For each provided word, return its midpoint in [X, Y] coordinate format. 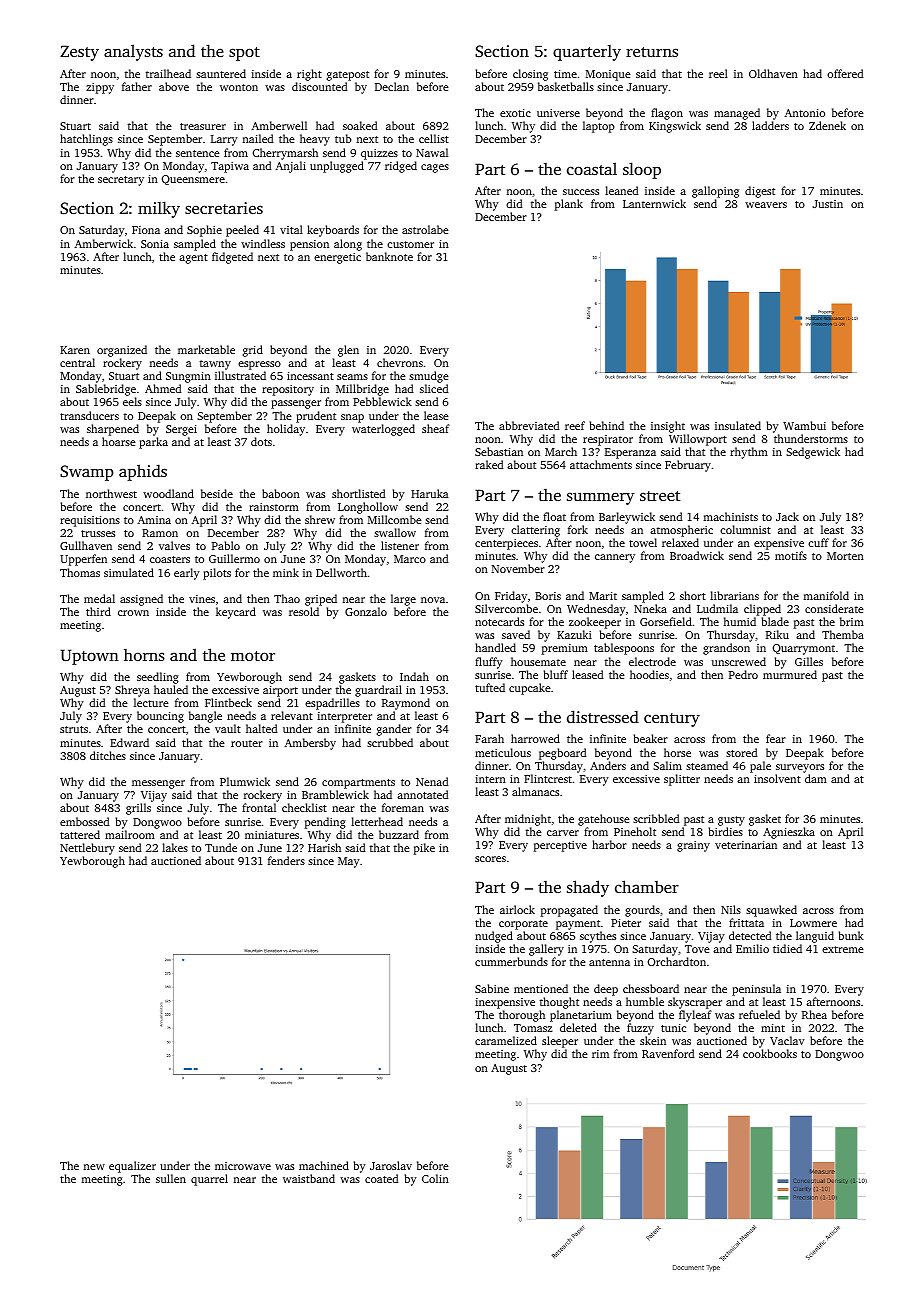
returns [652, 52]
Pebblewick [382, 401]
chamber [647, 886]
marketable [206, 349]
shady [588, 888]
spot [244, 54]
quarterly [587, 52]
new [94, 1167]
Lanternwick [654, 203]
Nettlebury [87, 849]
